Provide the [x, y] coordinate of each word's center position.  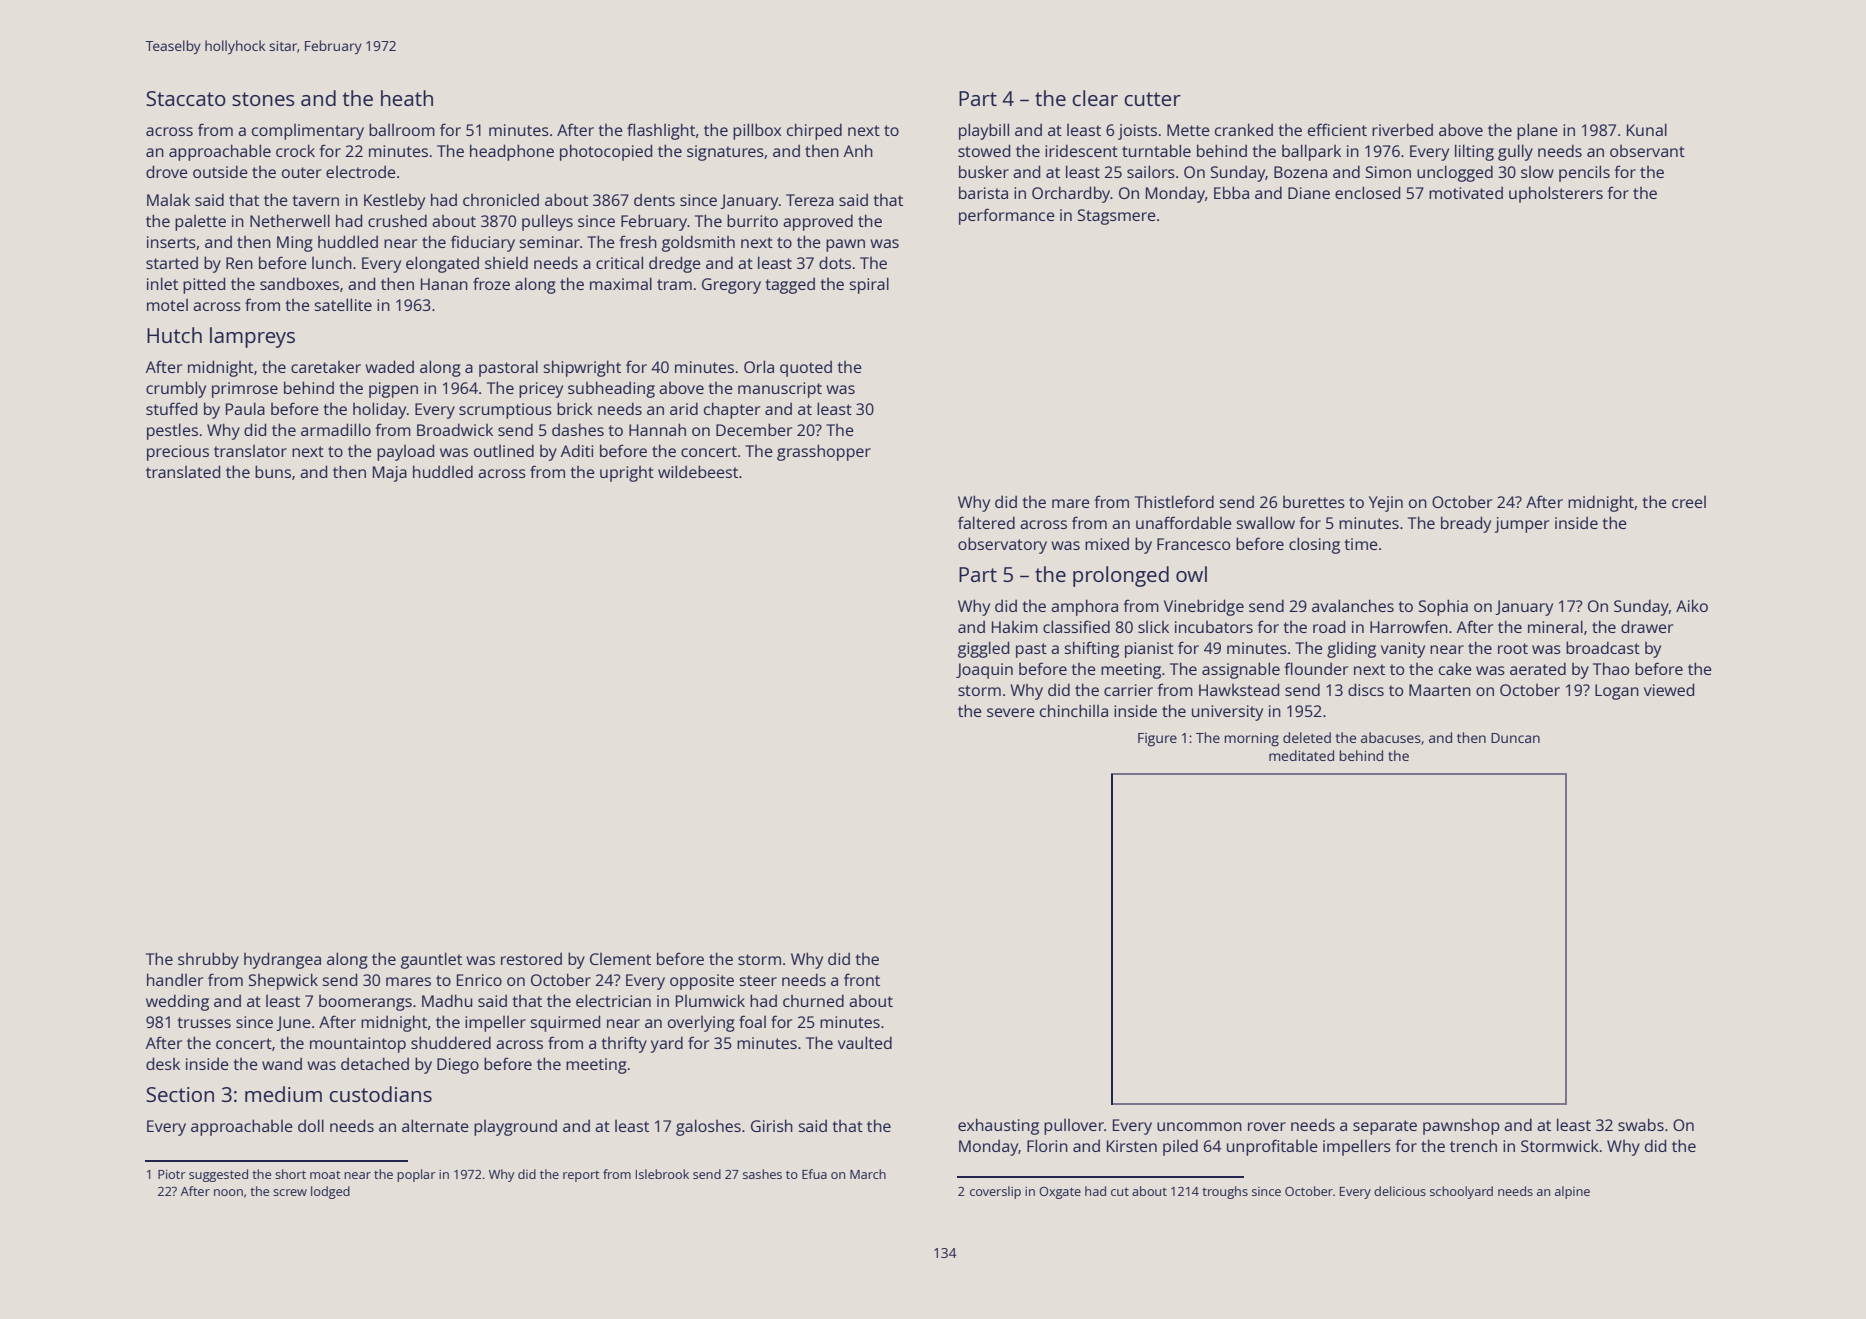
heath [407, 98]
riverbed [1402, 129]
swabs [1641, 1124]
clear [1095, 98]
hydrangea [282, 960]
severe [1011, 712]
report [581, 1176]
